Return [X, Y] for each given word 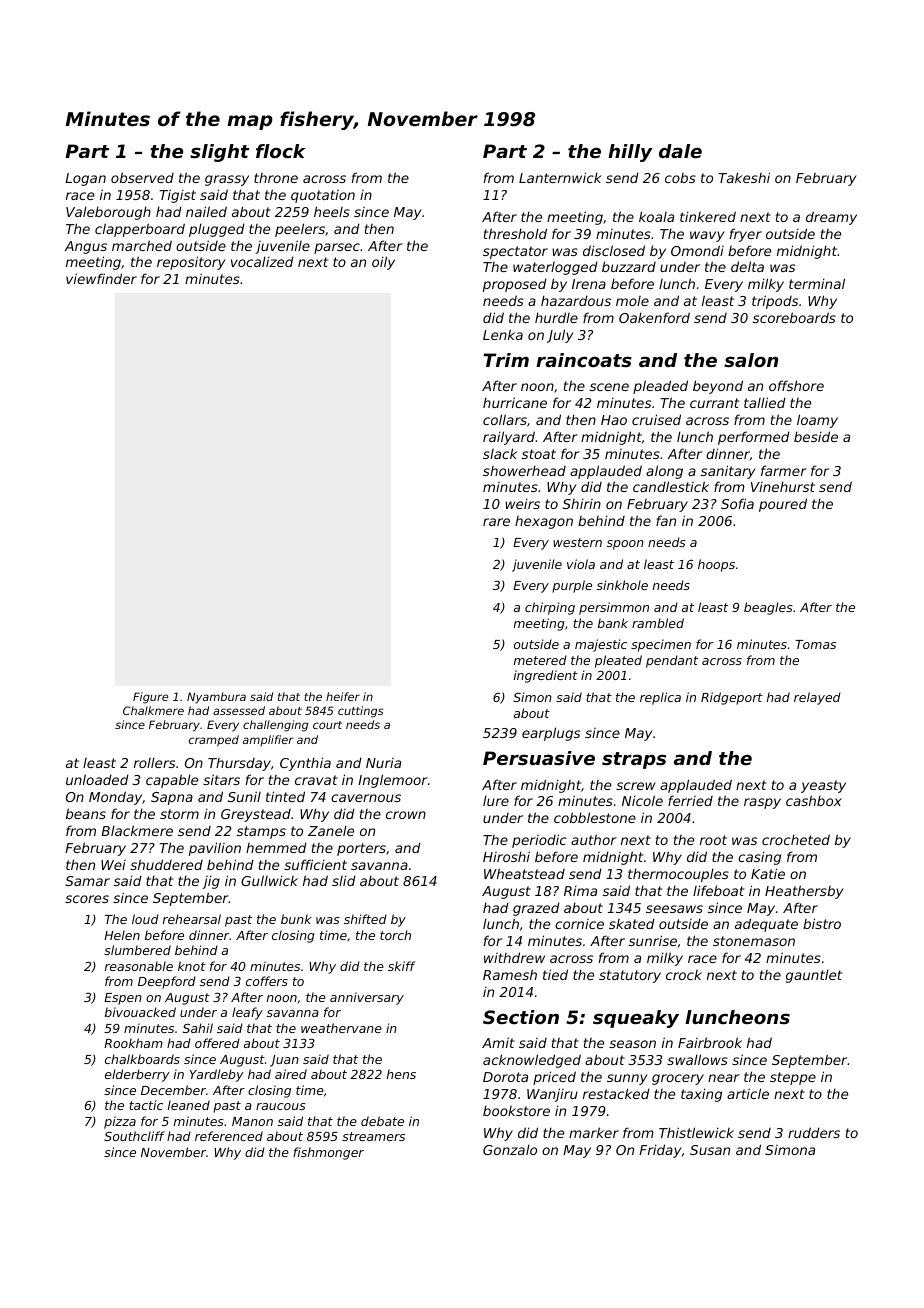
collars [505, 419]
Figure [150, 698]
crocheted [796, 839]
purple [572, 586]
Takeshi [744, 177]
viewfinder [101, 278]
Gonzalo [510, 1149]
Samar [87, 881]
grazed [536, 909]
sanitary [728, 472]
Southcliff [134, 1136]
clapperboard [140, 230]
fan [666, 520]
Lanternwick [560, 177]
